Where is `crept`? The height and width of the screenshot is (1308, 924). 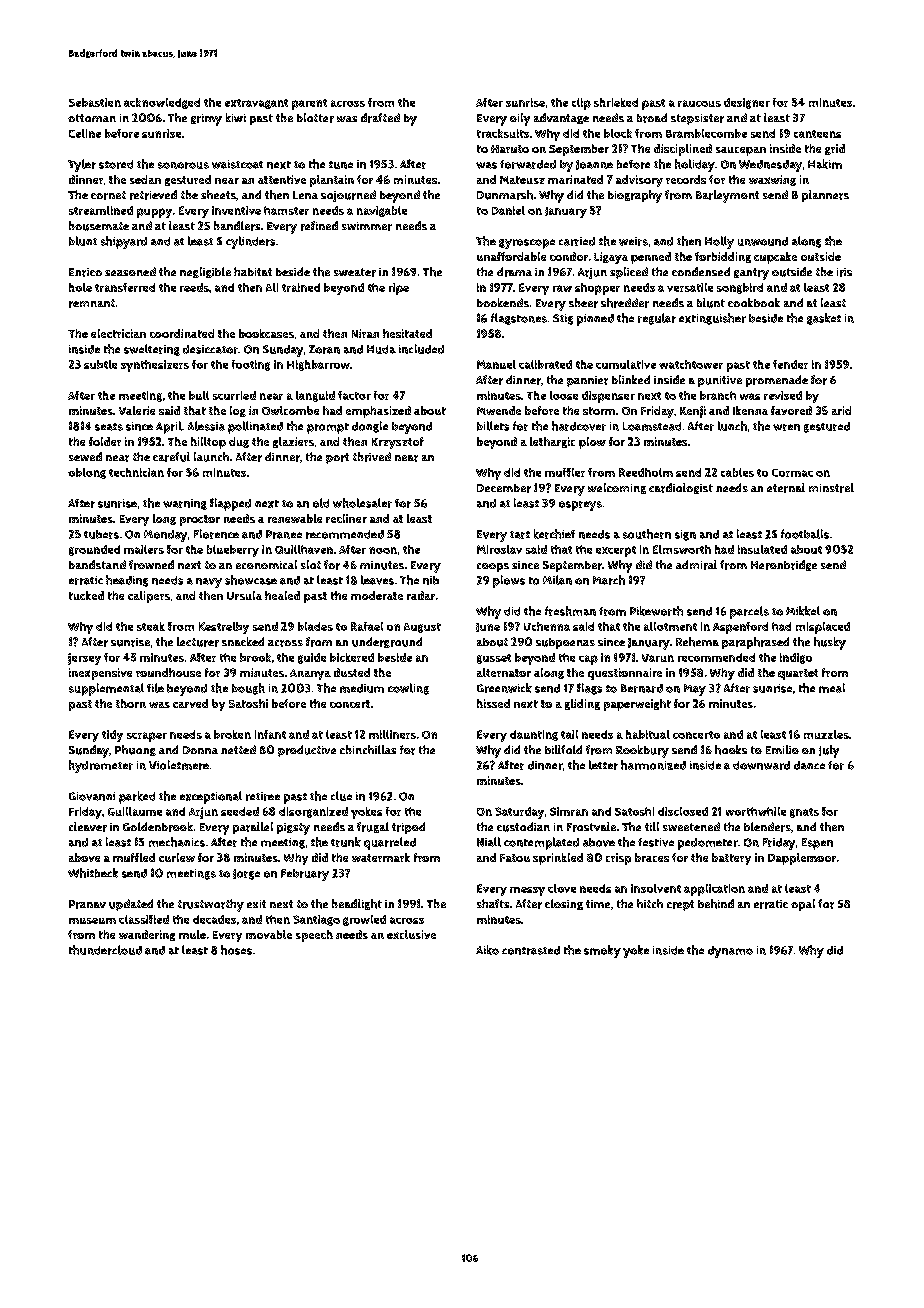 crept is located at coordinates (680, 905).
